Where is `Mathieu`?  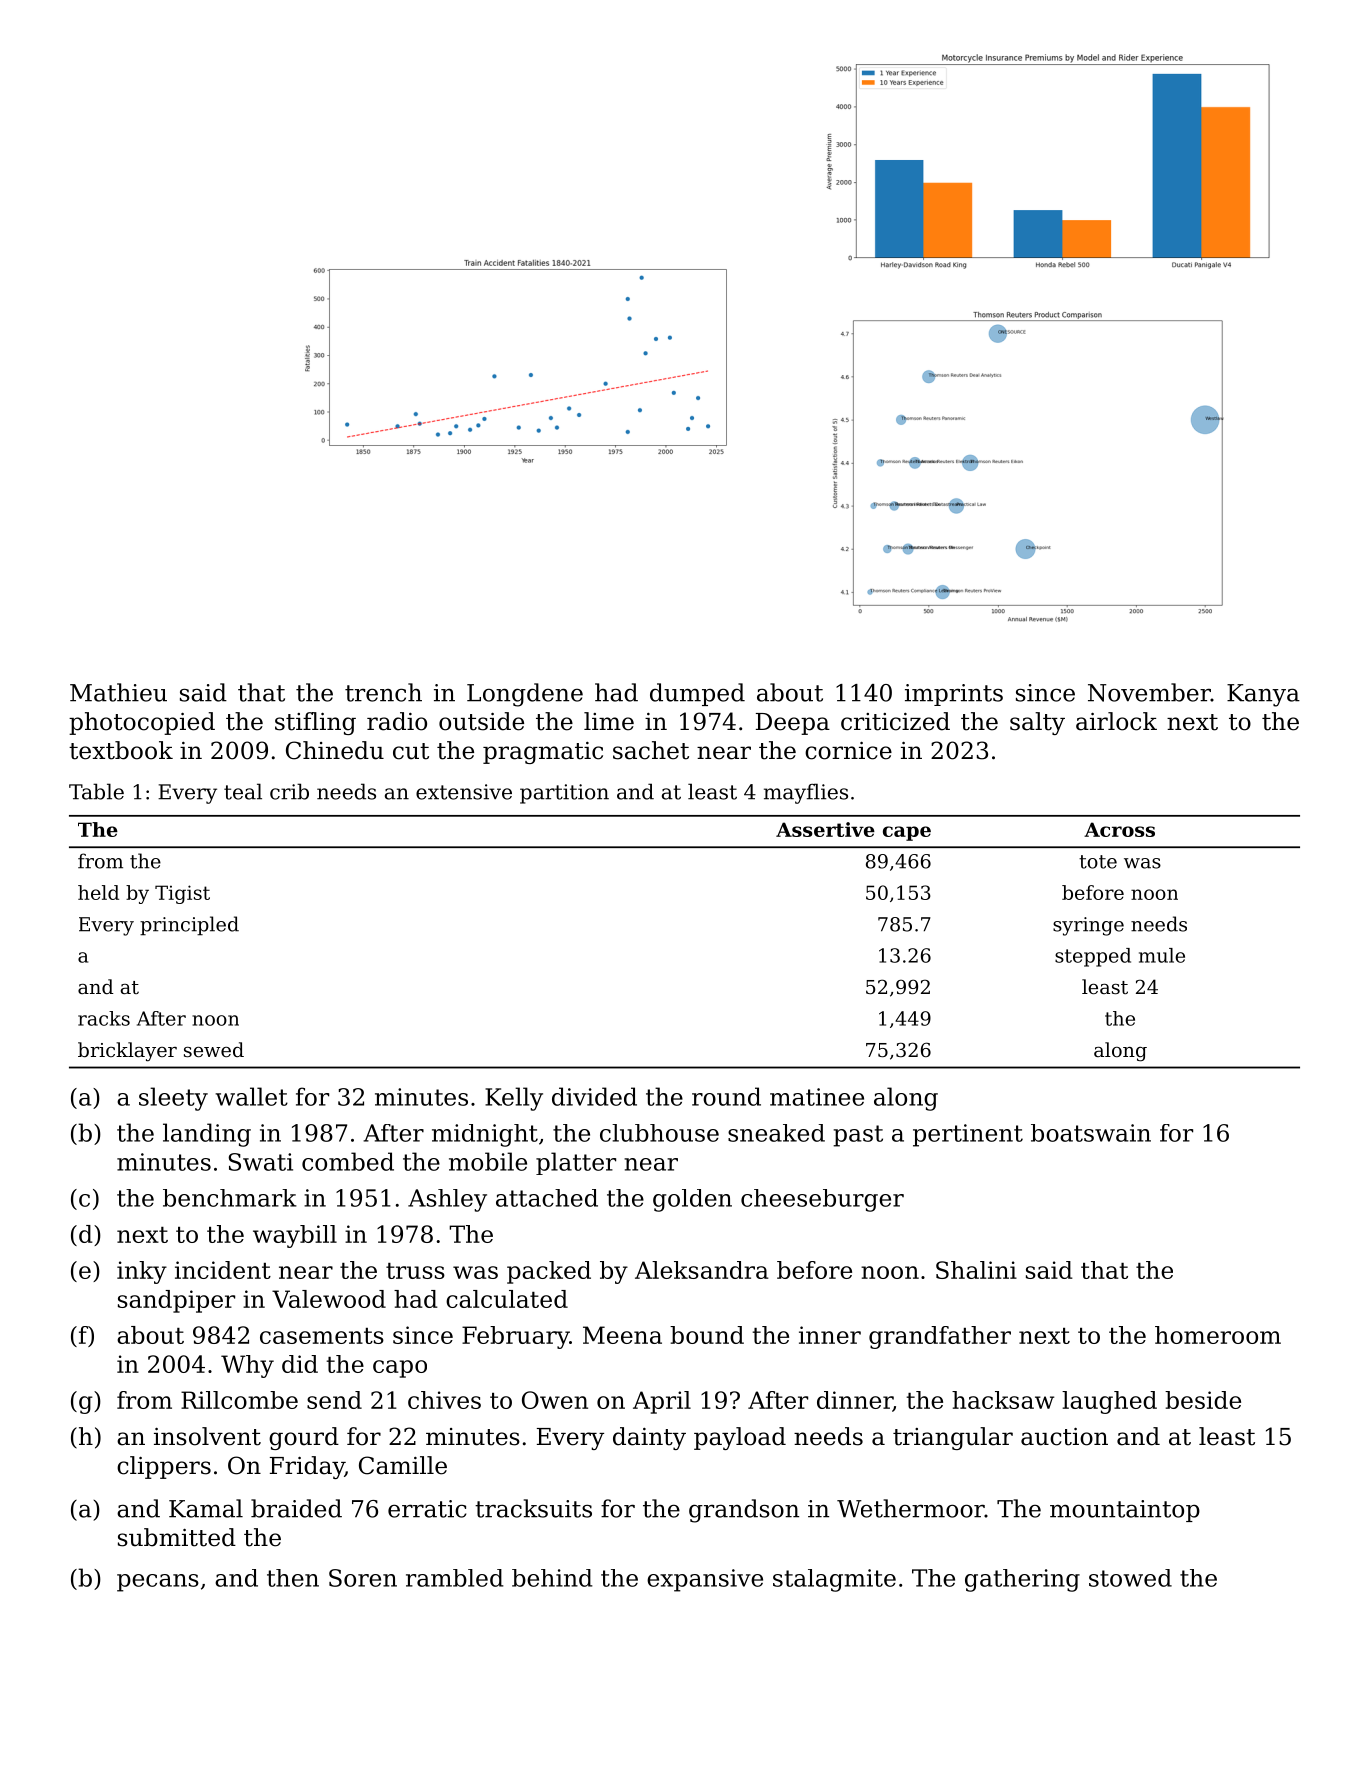 Mathieu is located at coordinates (118, 692).
